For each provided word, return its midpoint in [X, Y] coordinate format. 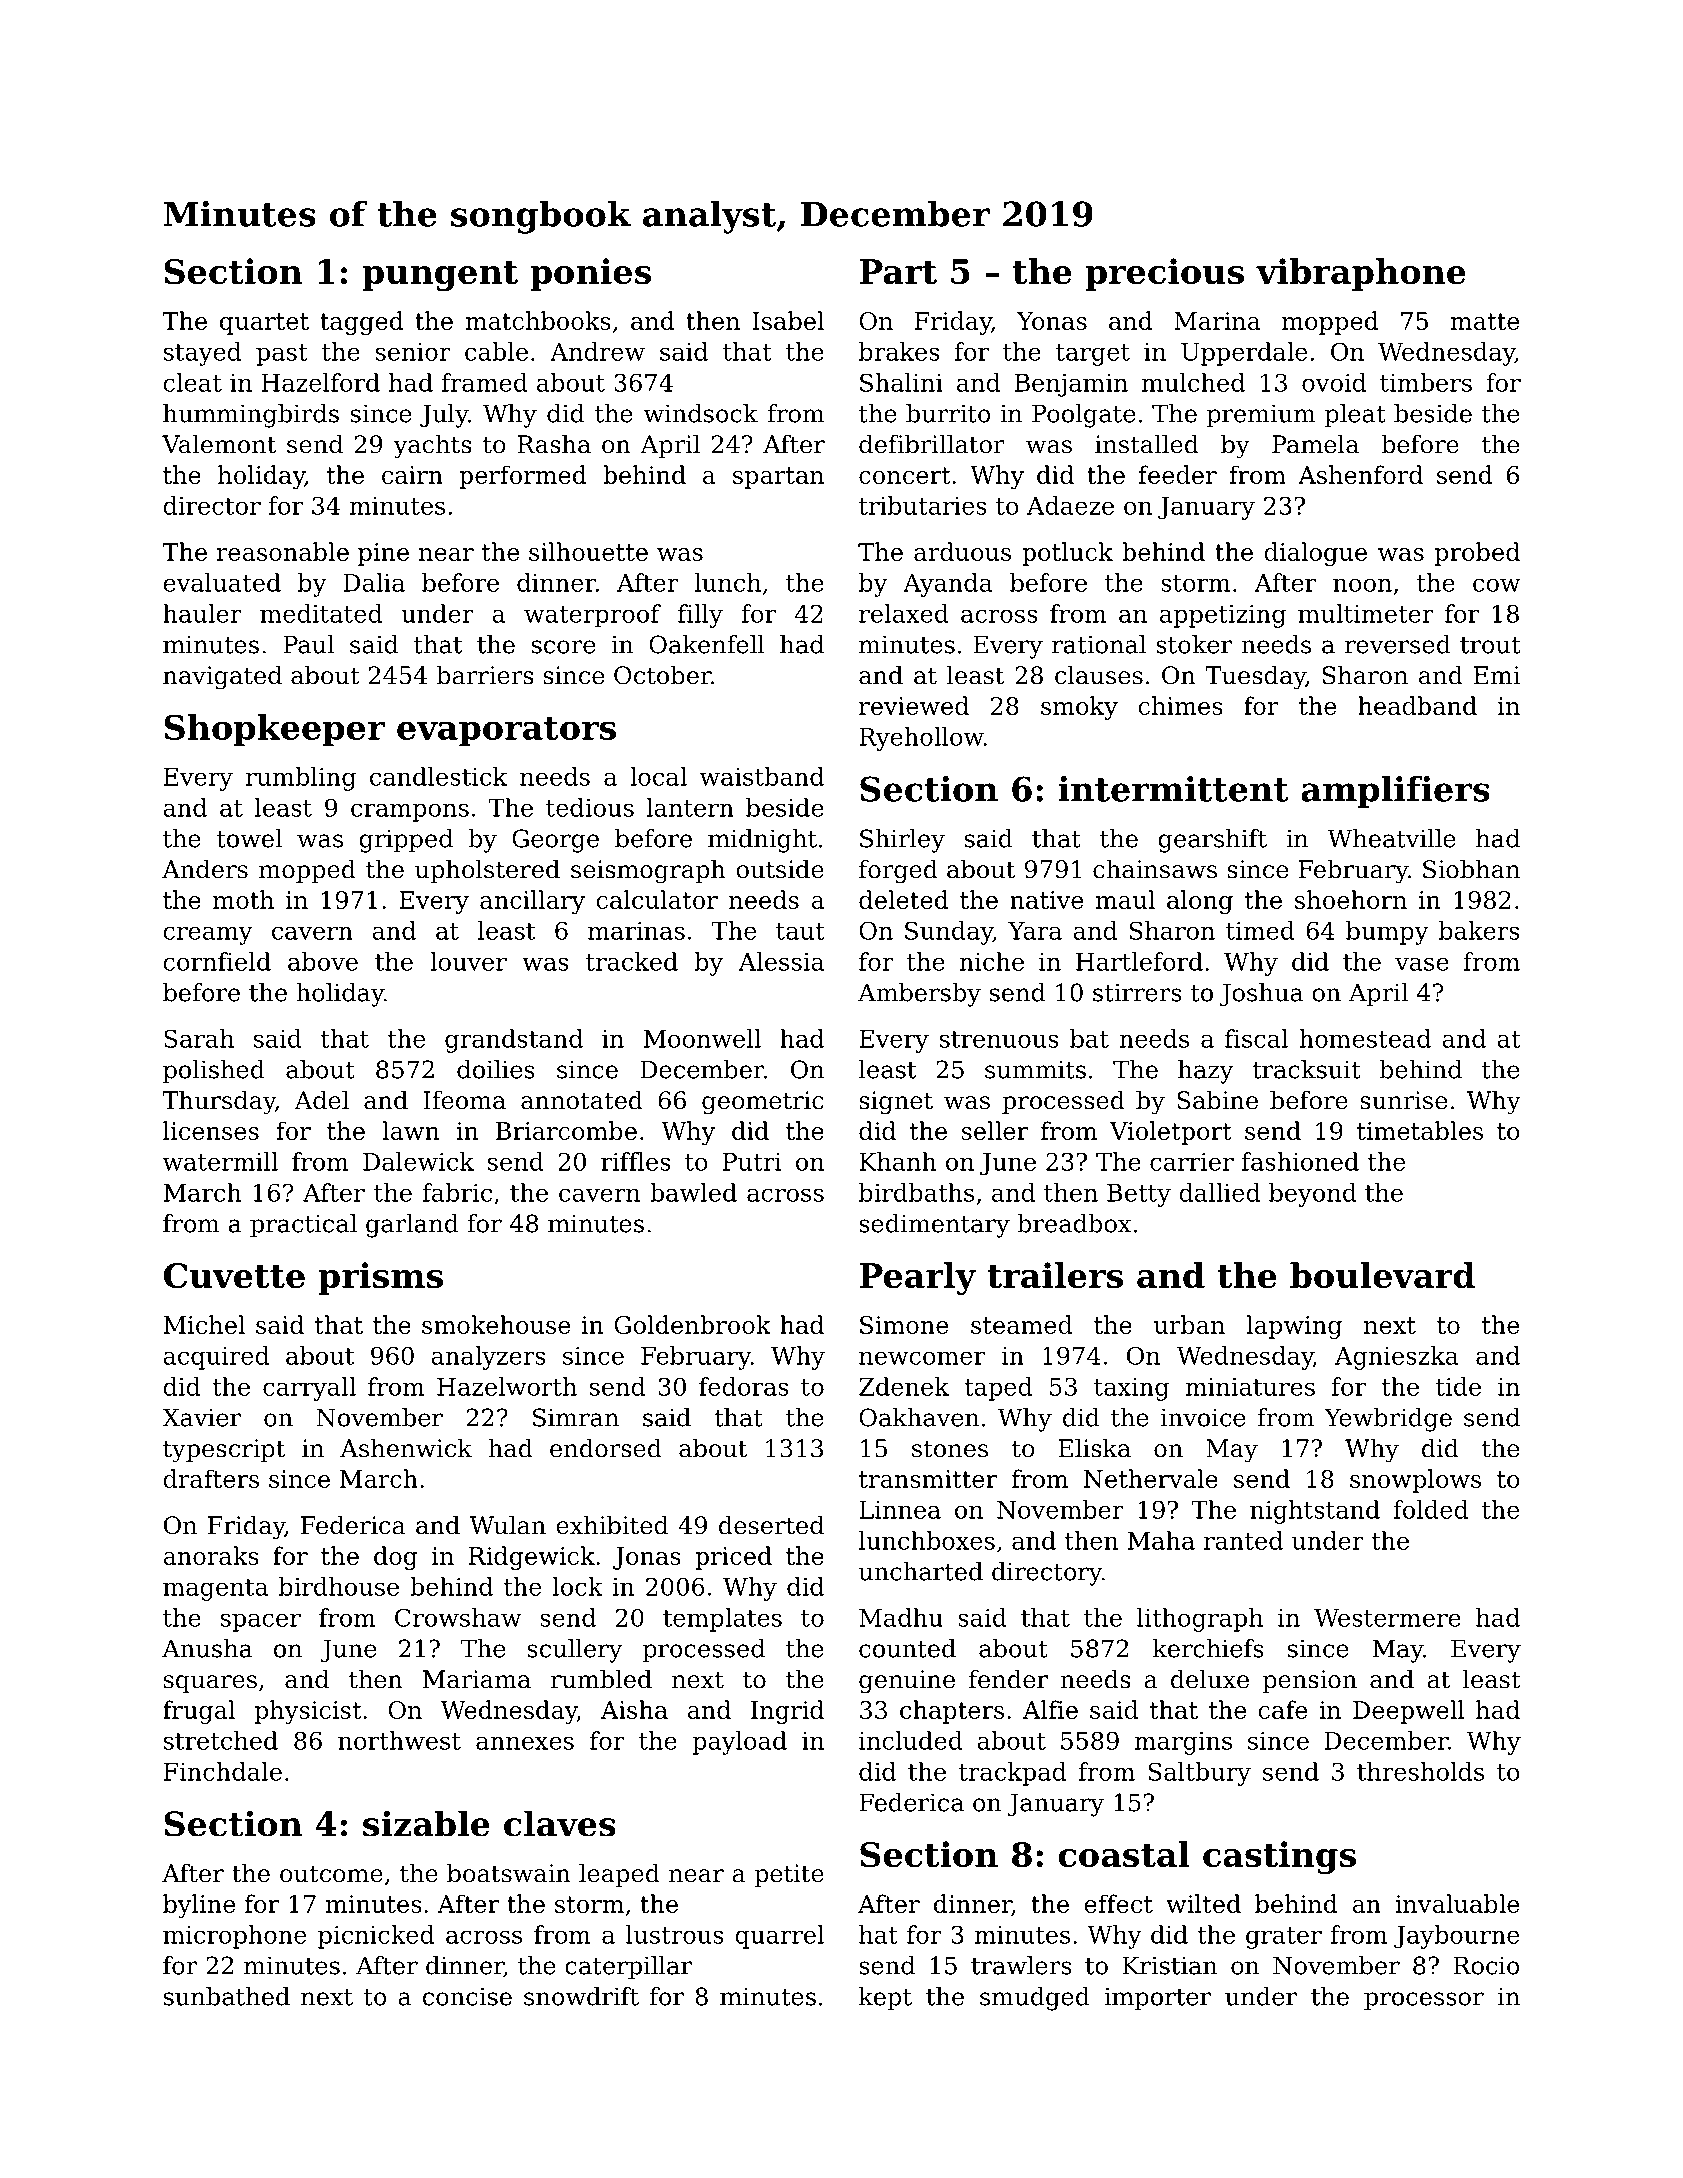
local [658, 776]
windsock [701, 413]
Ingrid [787, 1712]
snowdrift [581, 1996]
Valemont [219, 444]
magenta [215, 1590]
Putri [752, 1162]
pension [1310, 1681]
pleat [1355, 416]
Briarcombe [566, 1130]
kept [885, 1999]
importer [1157, 1998]
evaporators [506, 731]
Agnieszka [1397, 1358]
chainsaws [1155, 869]
